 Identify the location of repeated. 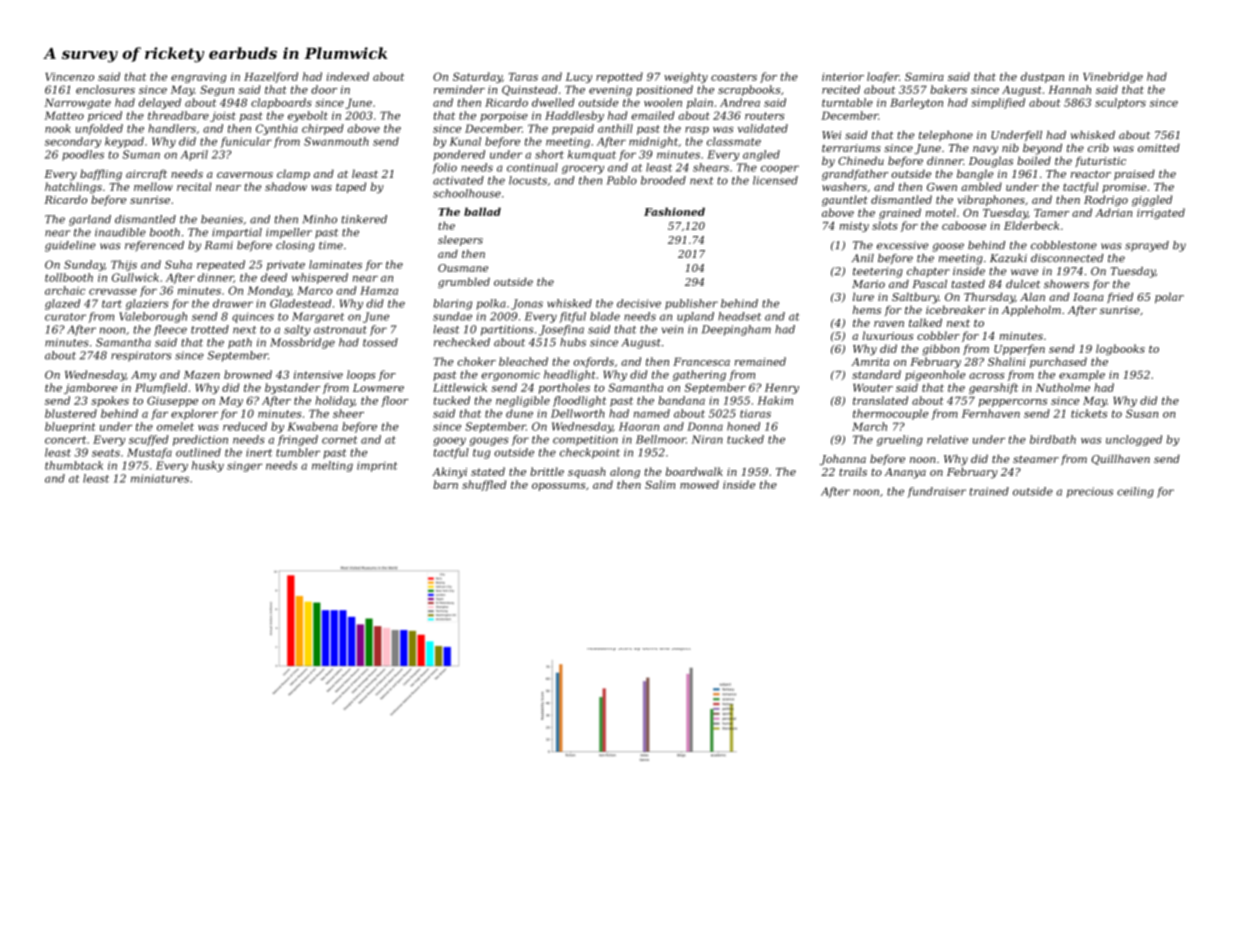
(221, 265).
